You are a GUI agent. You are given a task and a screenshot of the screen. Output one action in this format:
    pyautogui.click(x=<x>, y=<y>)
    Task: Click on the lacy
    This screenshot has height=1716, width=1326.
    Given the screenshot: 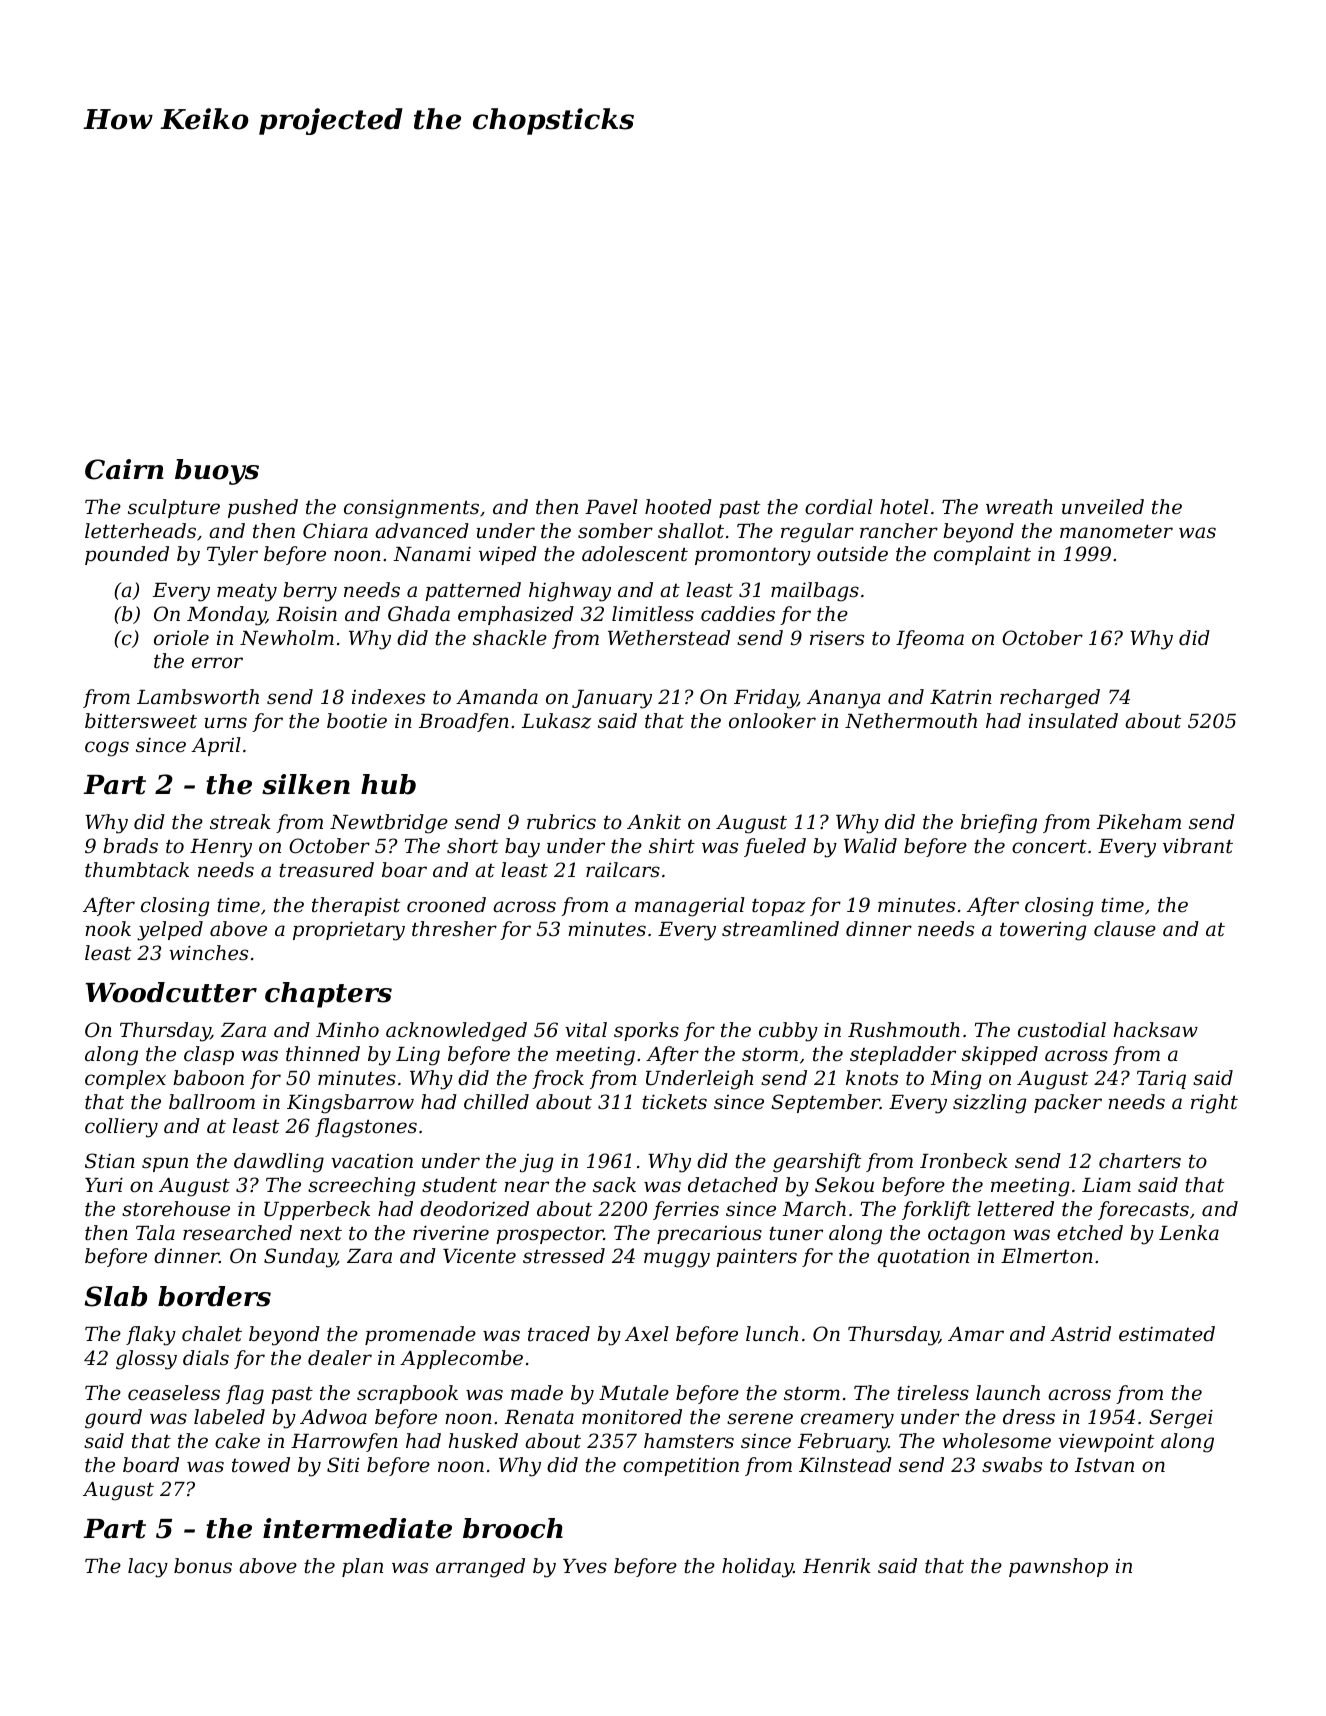 What is the action you would take?
    pyautogui.click(x=148, y=1568)
